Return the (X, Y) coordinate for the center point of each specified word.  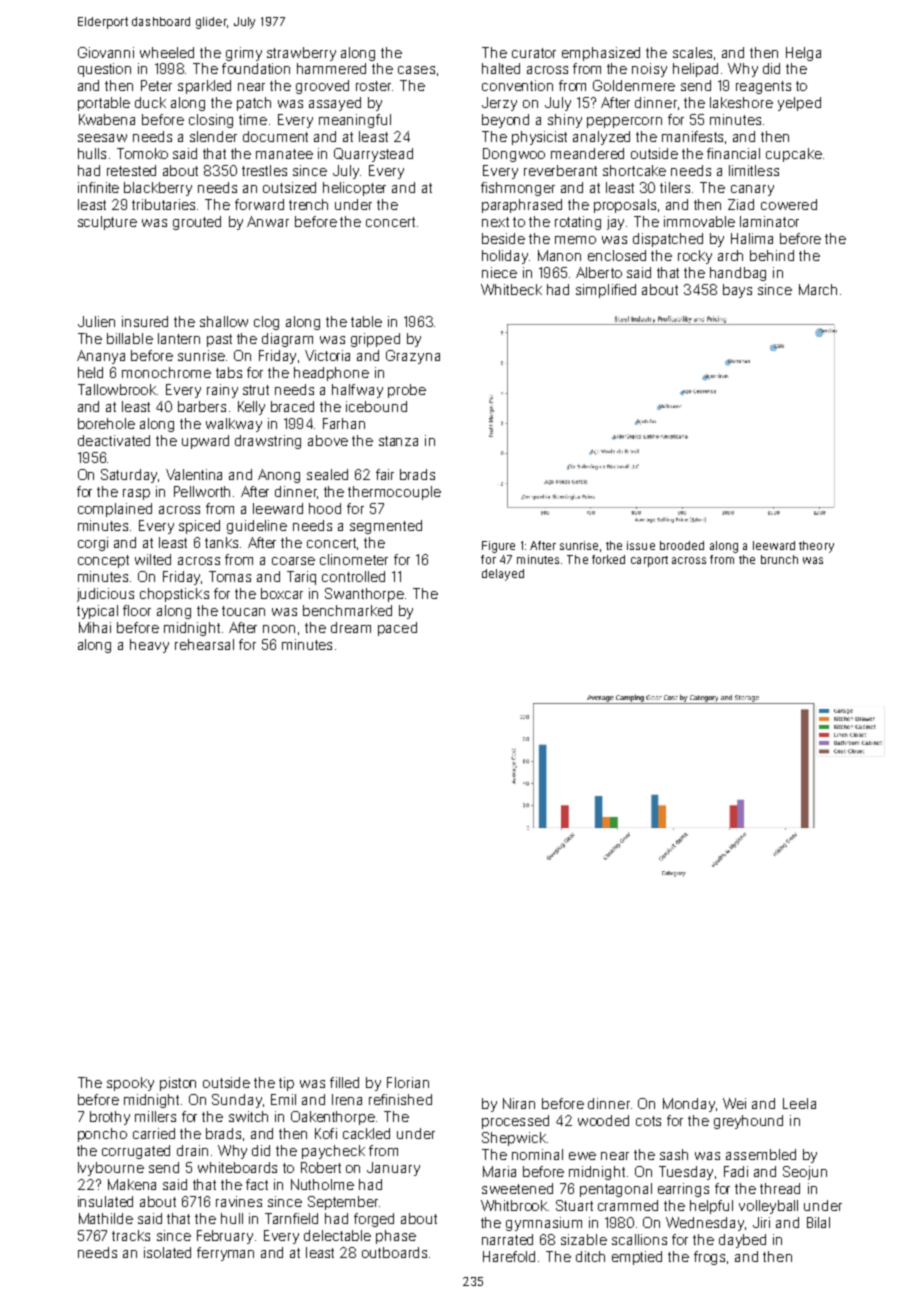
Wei (734, 1103)
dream (351, 627)
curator (534, 53)
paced (397, 629)
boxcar (282, 593)
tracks (131, 1235)
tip (286, 1084)
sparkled (204, 87)
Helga (803, 54)
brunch (779, 559)
